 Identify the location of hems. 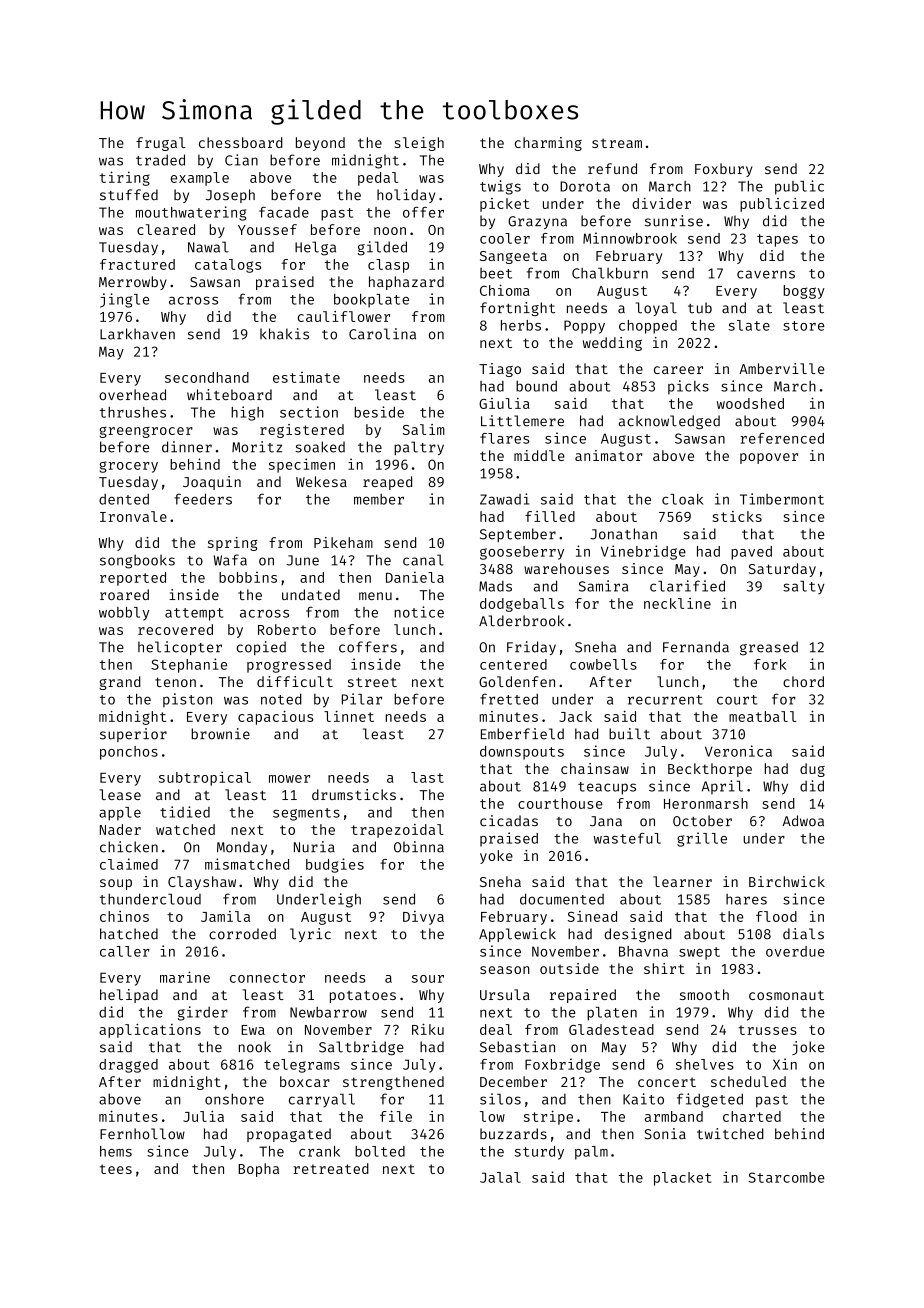
(116, 1151).
